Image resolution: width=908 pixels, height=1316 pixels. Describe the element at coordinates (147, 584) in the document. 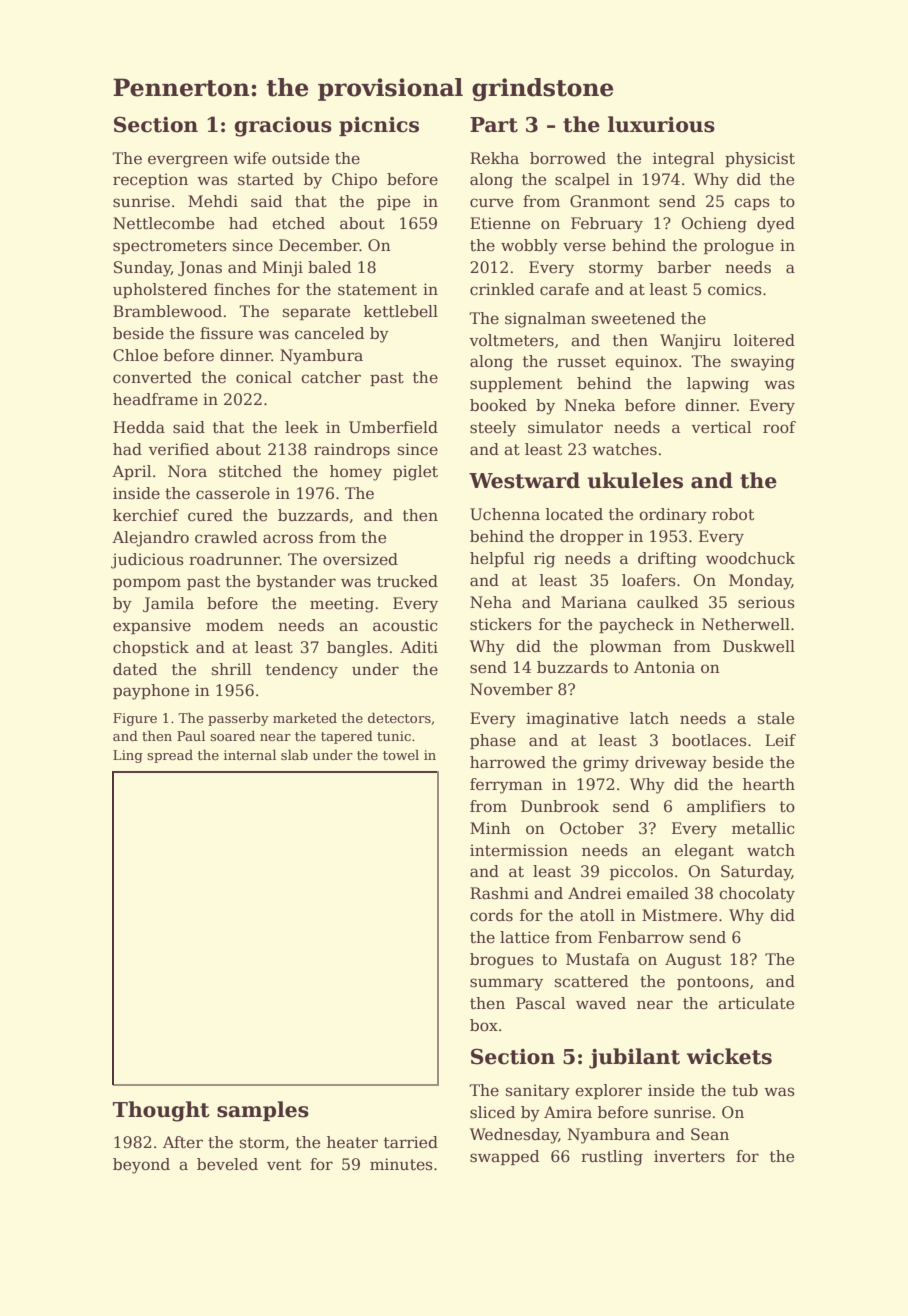

I see `pompom` at that location.
